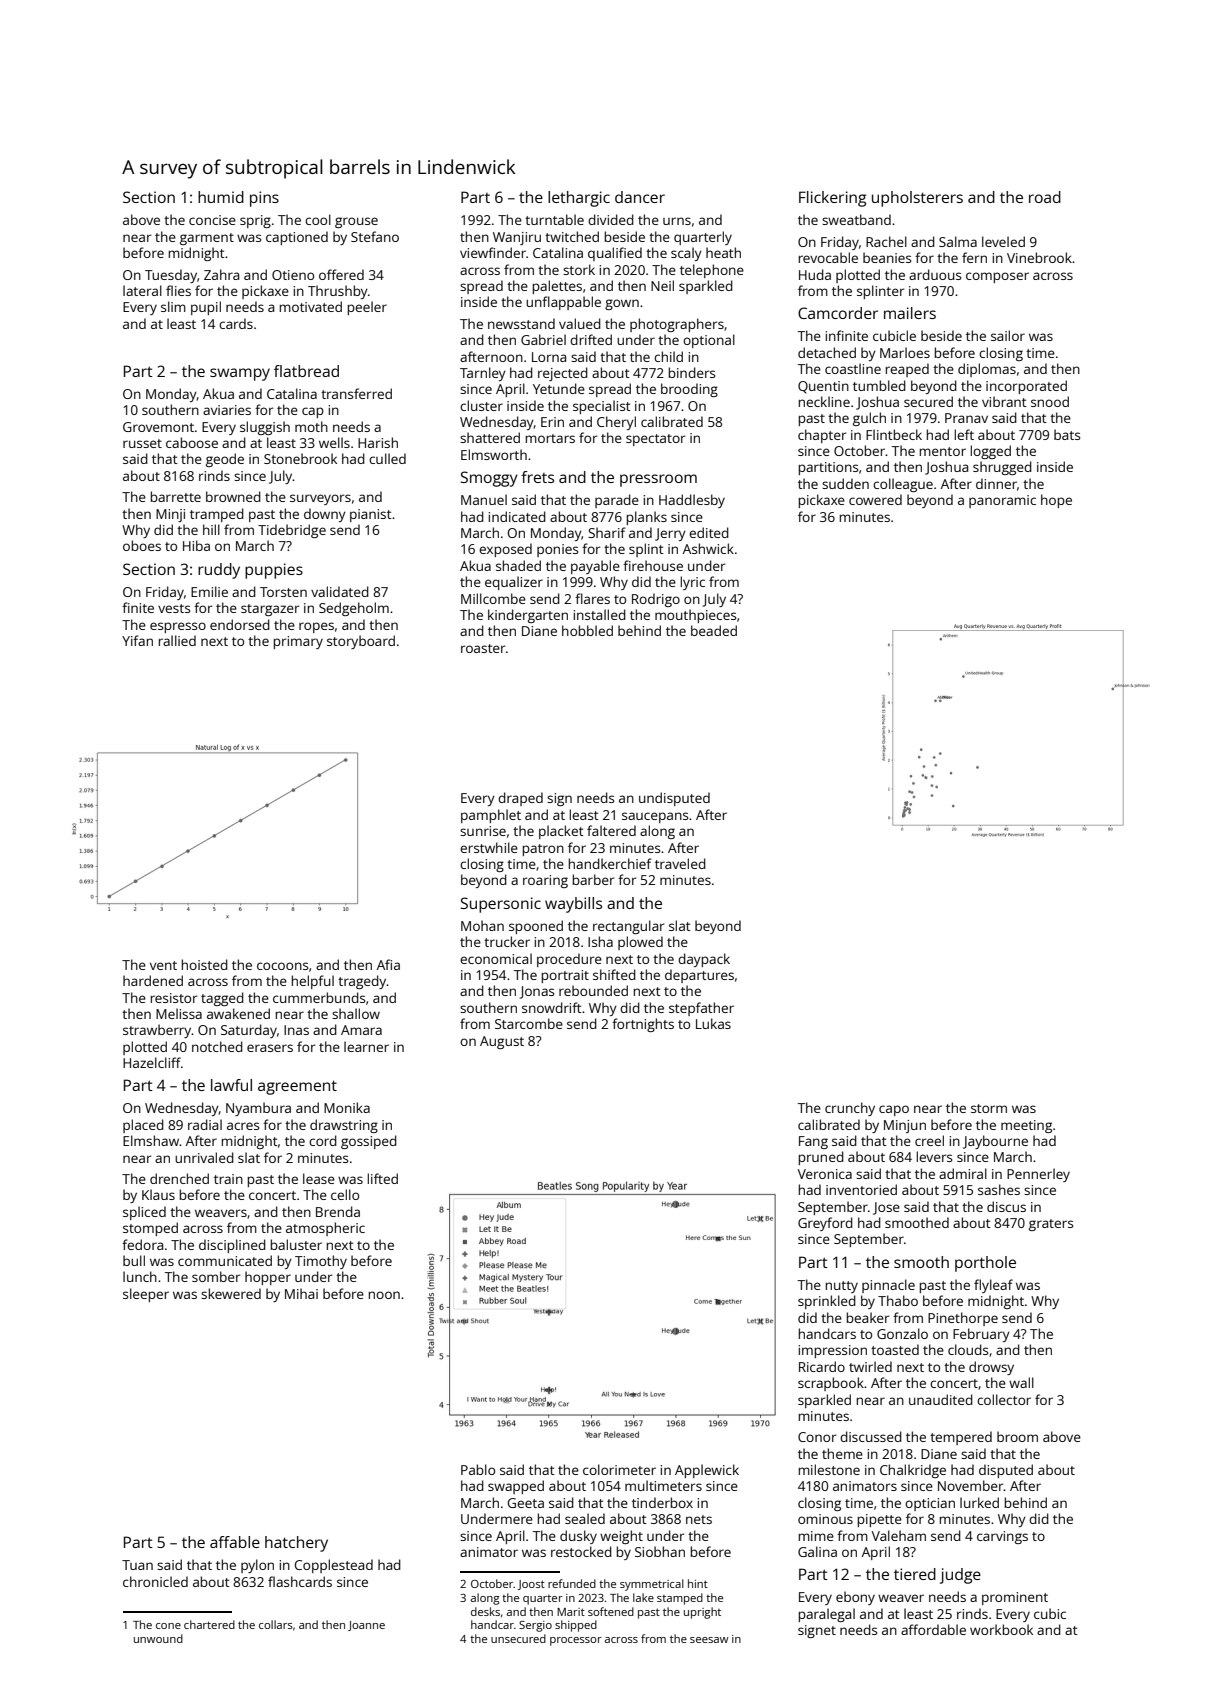 The width and height of the screenshot is (1205, 1704). I want to click on daypack, so click(704, 960).
